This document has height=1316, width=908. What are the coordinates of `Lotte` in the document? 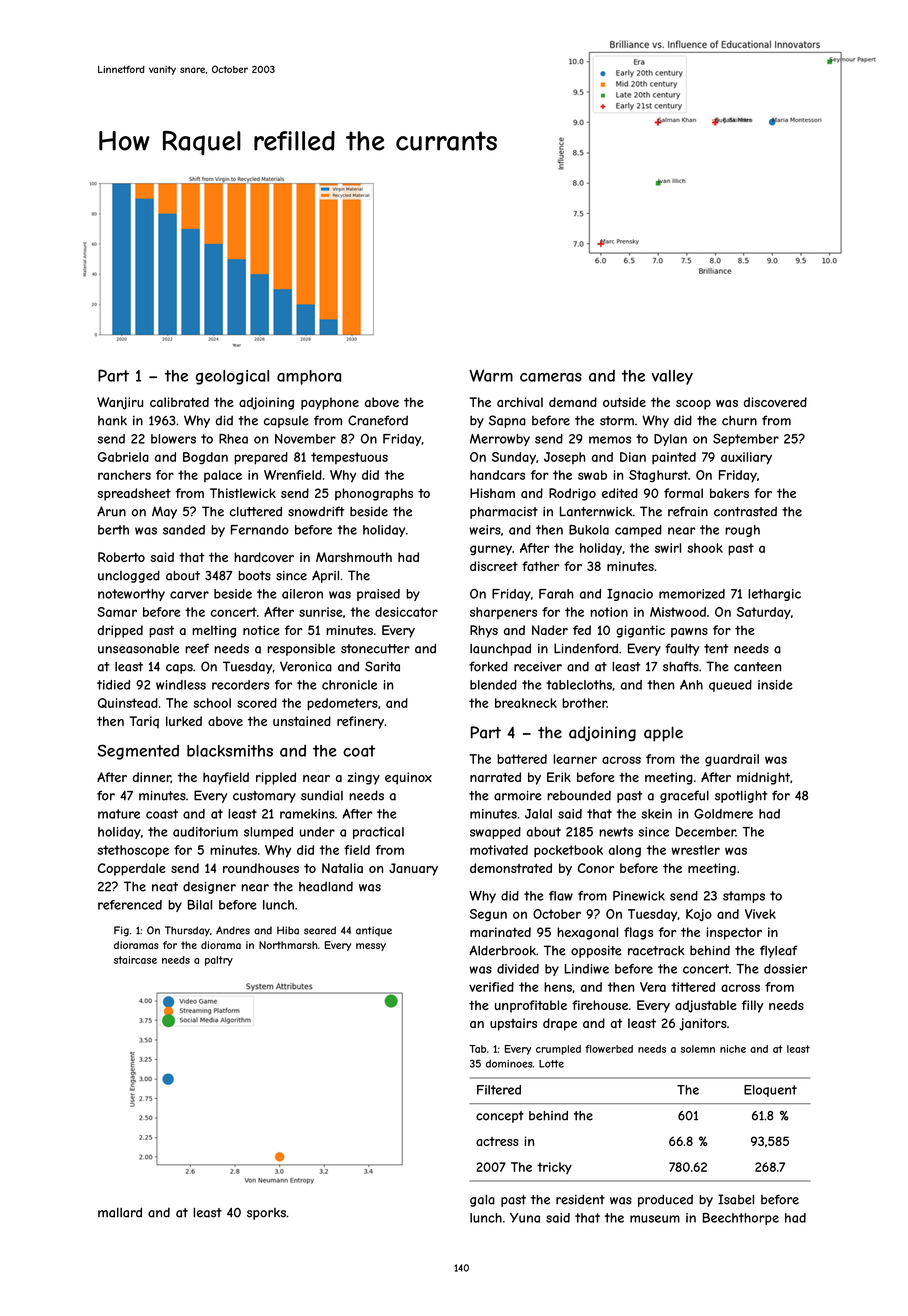 It's located at (551, 1064).
